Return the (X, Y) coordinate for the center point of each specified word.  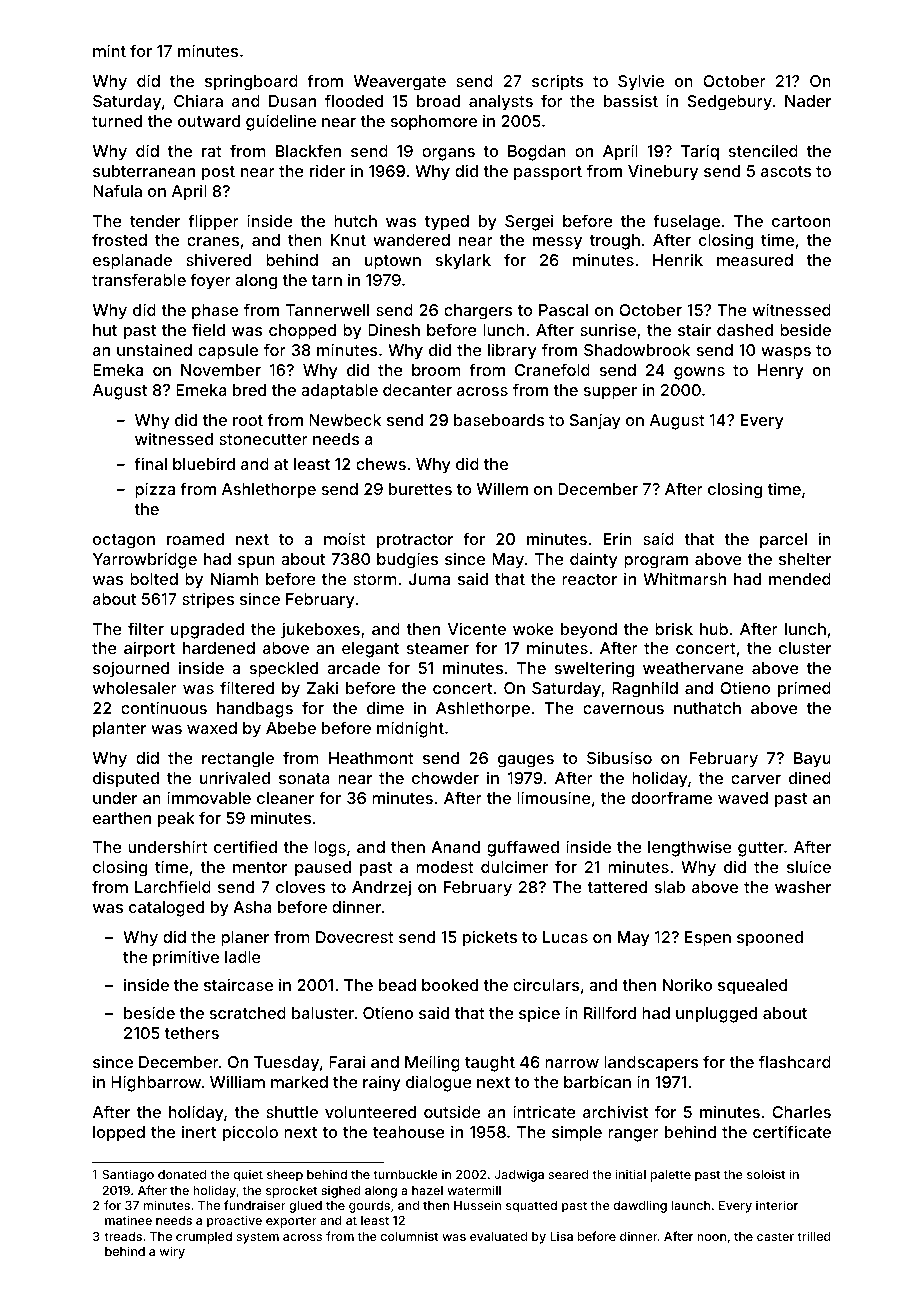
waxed (212, 728)
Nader (808, 101)
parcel (783, 541)
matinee (128, 1220)
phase (215, 312)
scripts (558, 82)
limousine (554, 797)
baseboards (499, 420)
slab (670, 887)
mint (109, 50)
